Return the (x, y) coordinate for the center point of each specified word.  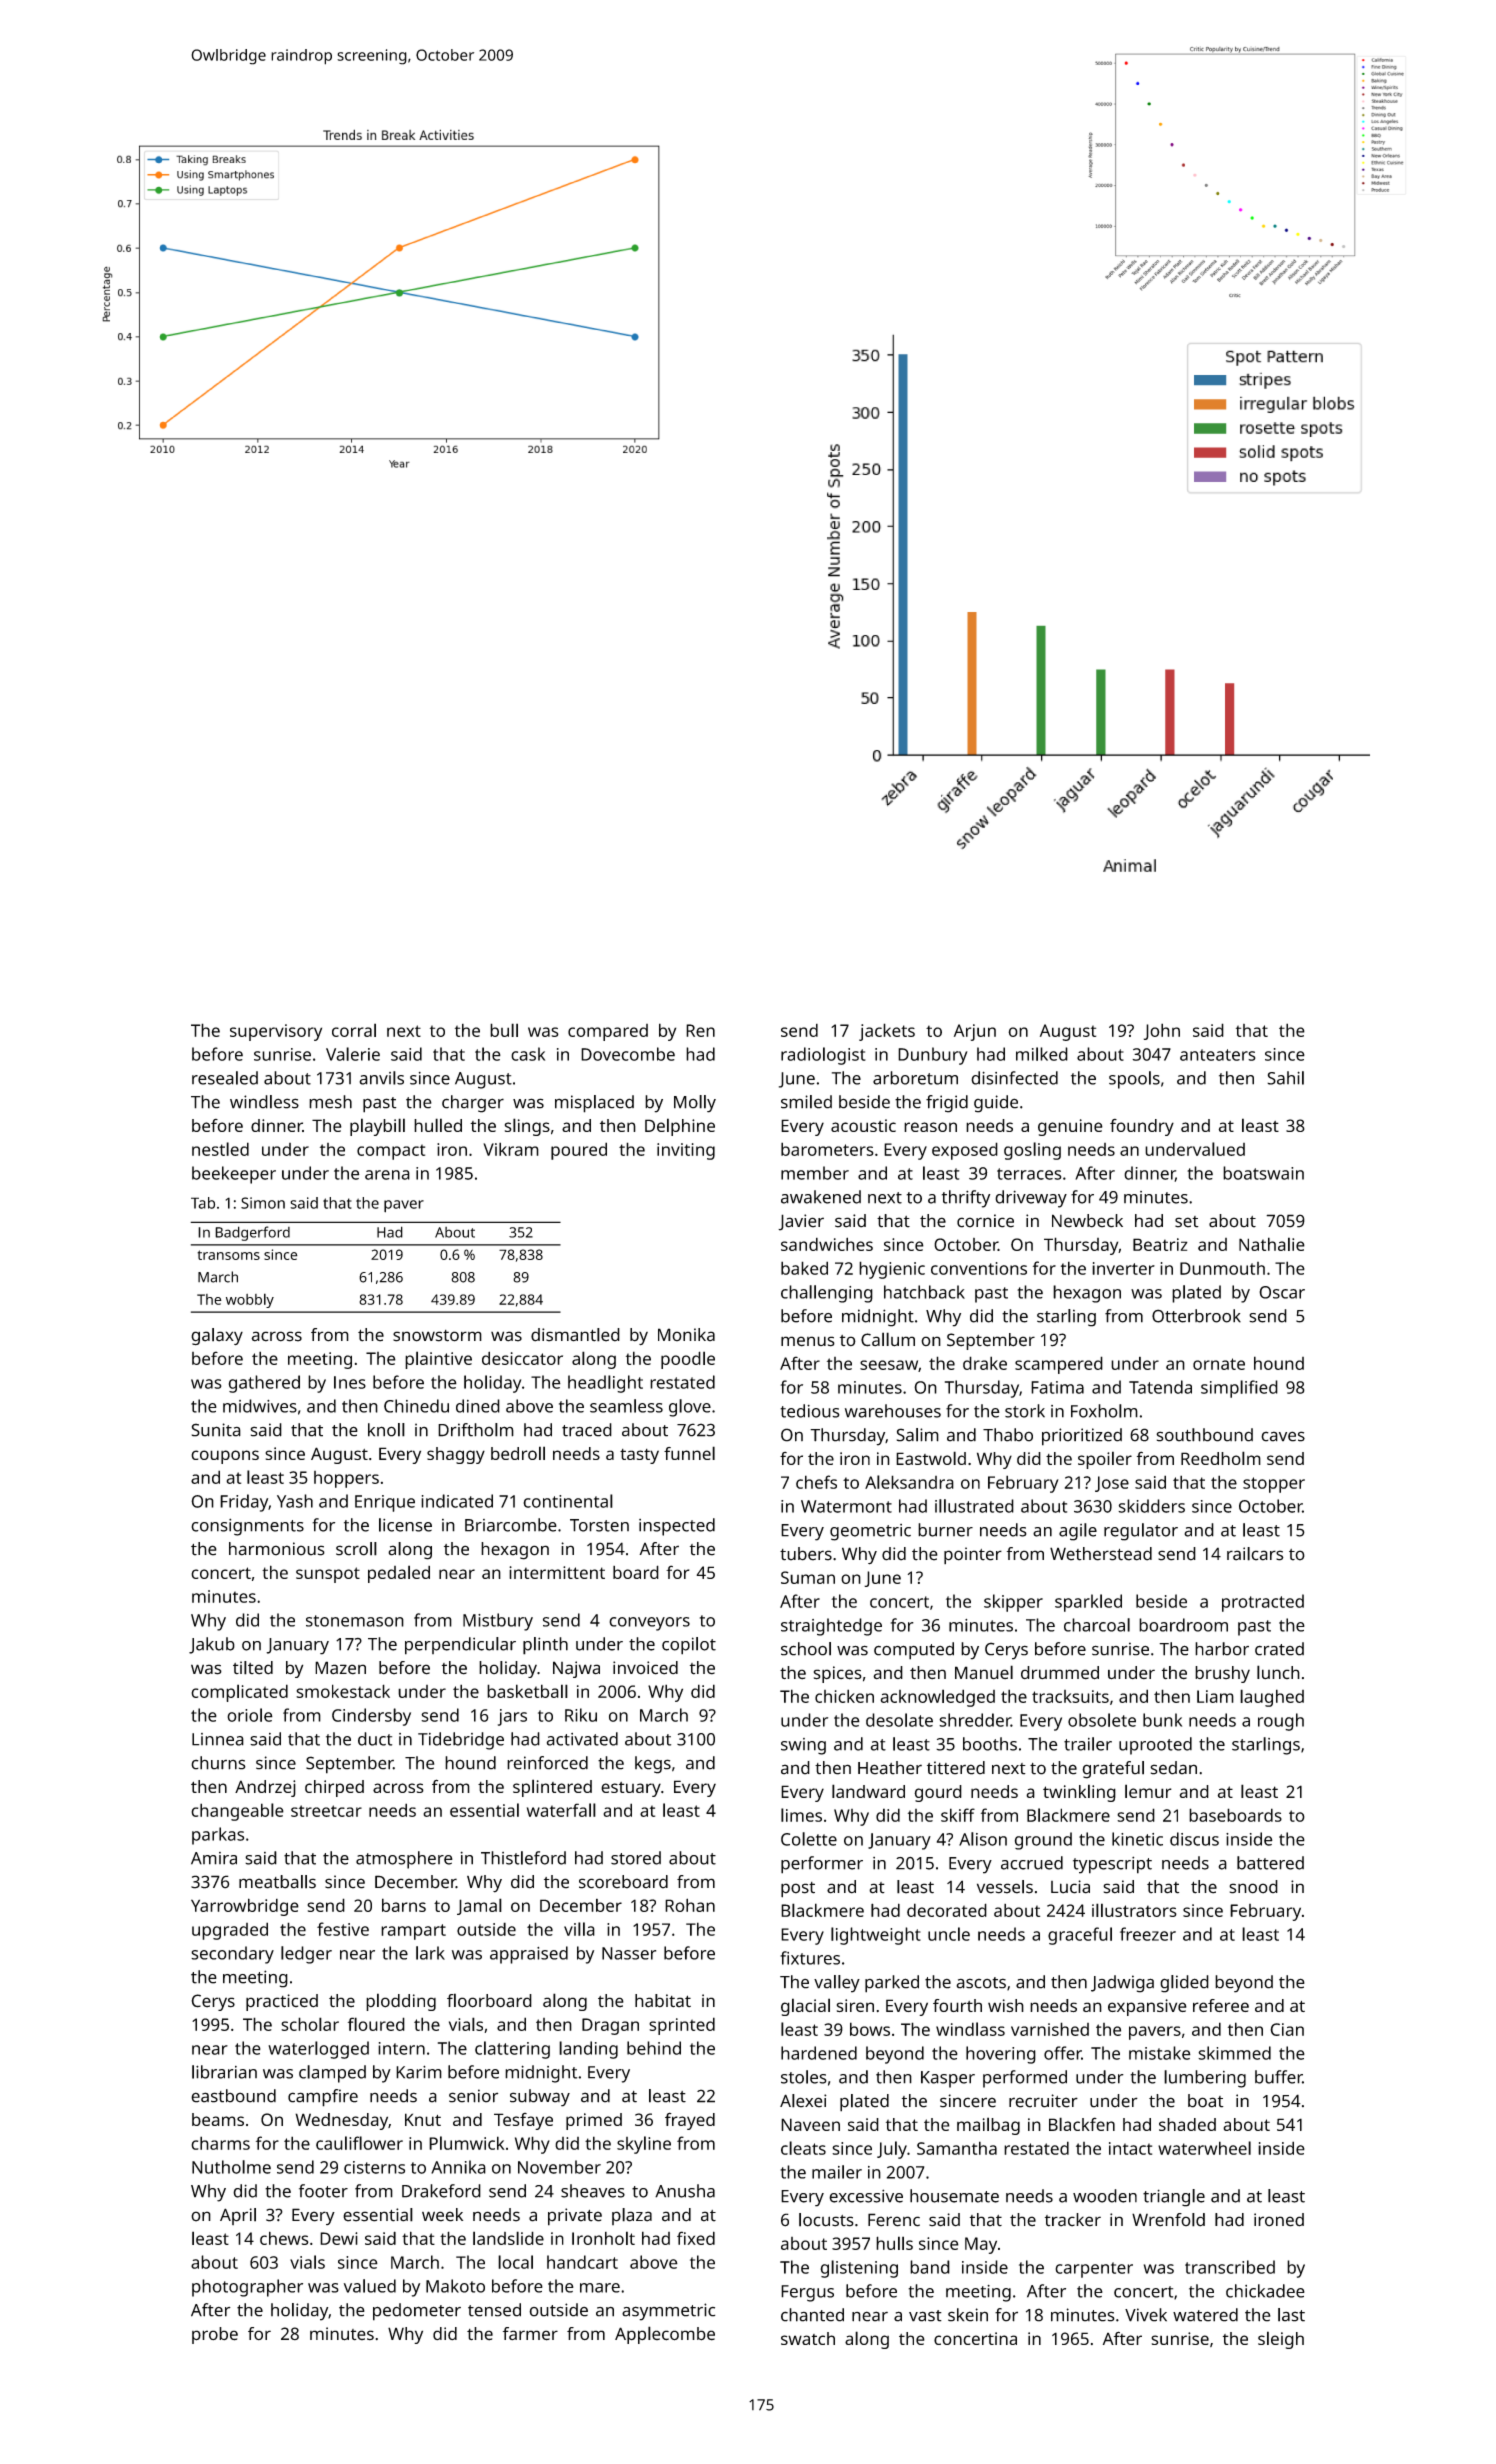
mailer (837, 2172)
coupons (225, 1457)
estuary (631, 1789)
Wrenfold (1168, 2220)
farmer (530, 2334)
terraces (1029, 1174)
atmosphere (404, 1860)
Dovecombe (628, 1054)
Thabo (1008, 1435)
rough (1281, 1722)
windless (264, 1102)
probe (215, 2335)
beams (218, 2119)
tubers (806, 1554)
